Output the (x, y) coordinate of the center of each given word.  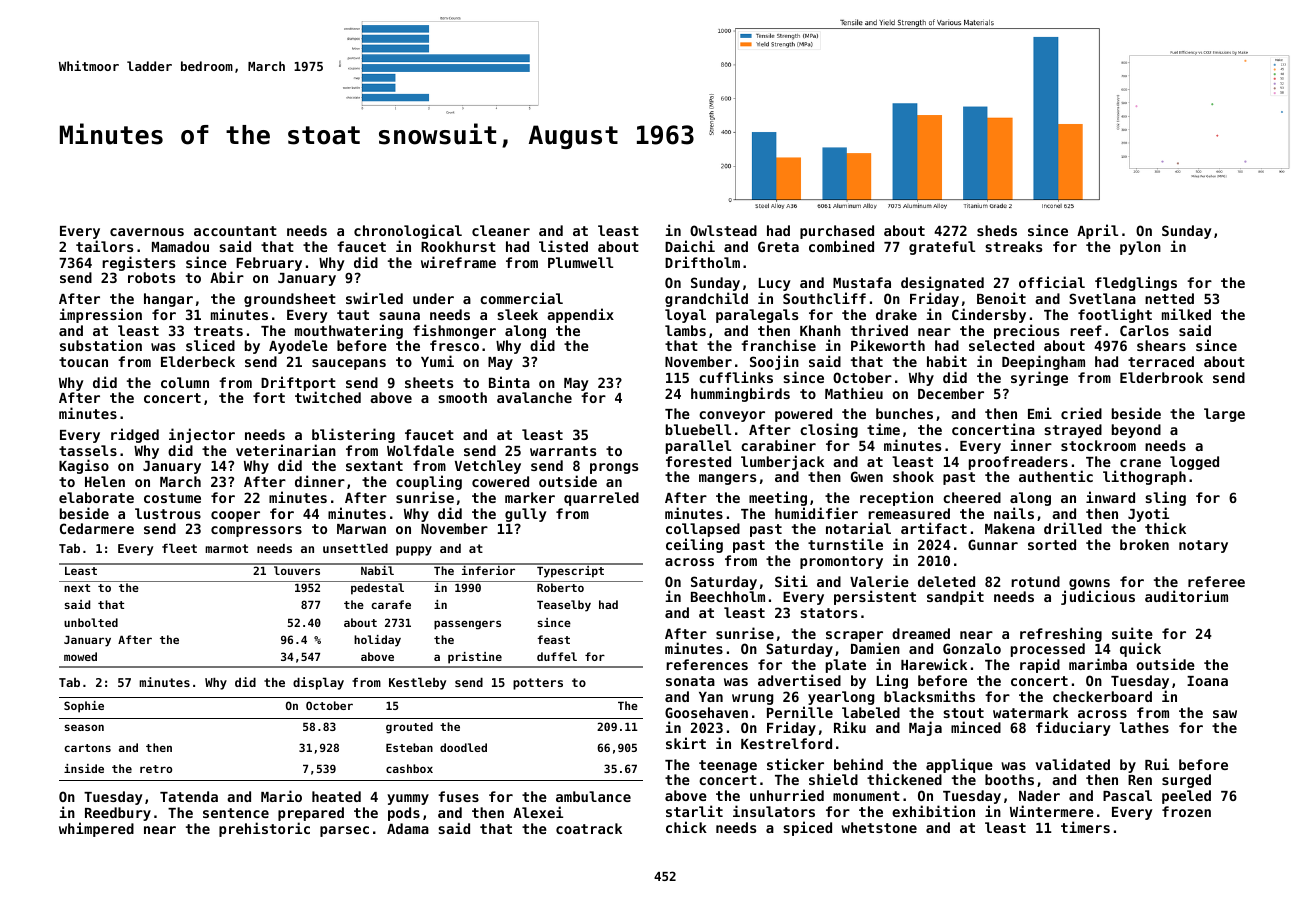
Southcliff (824, 298)
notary (1203, 546)
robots (151, 277)
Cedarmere (97, 528)
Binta (509, 382)
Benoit (1001, 298)
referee (1216, 581)
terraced (1161, 361)
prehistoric (264, 829)
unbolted (91, 622)
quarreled (601, 499)
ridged (135, 435)
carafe (391, 604)
